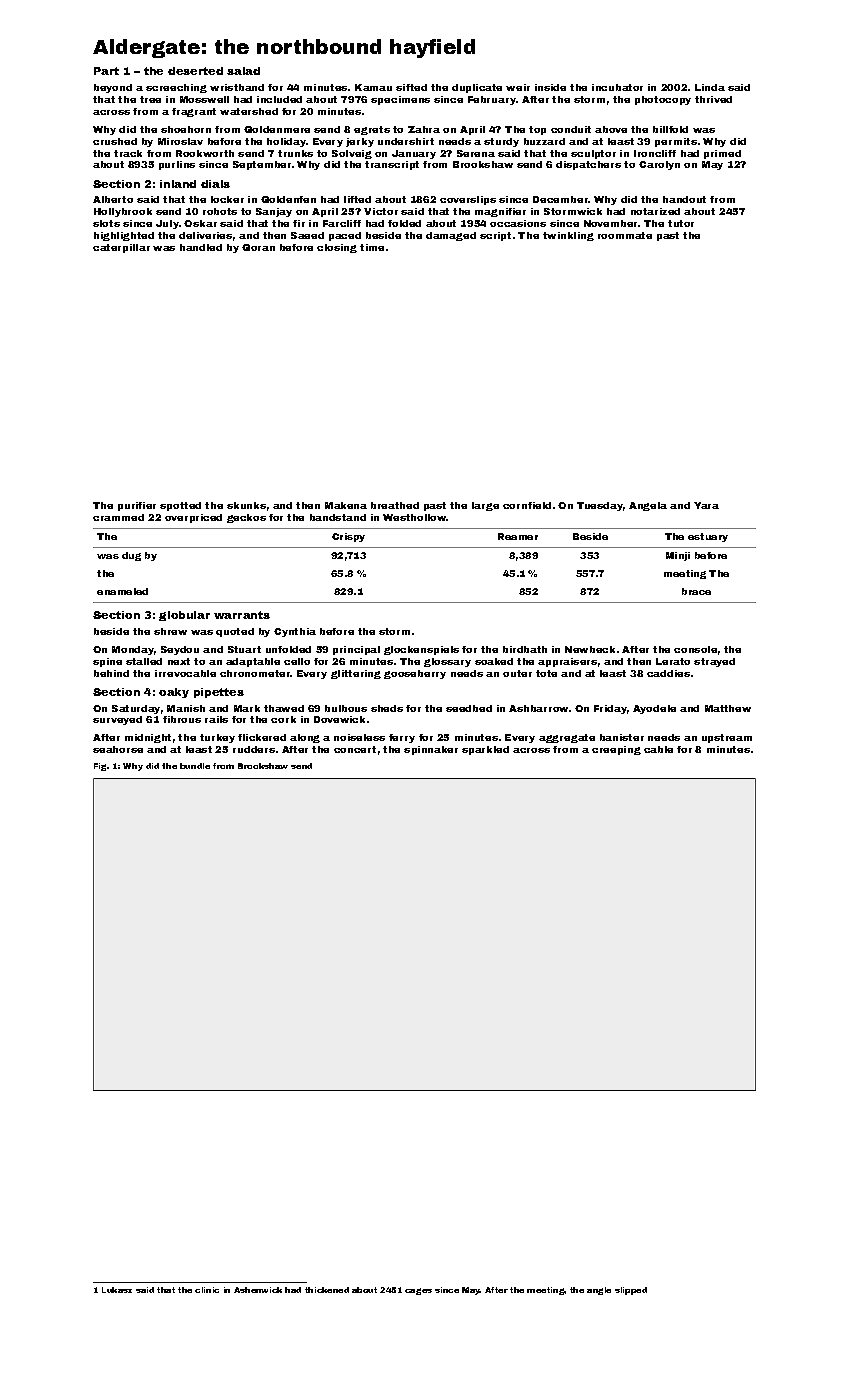 Image resolution: width=849 pixels, height=1400 pixels. What do you see at coordinates (101, 767) in the page?
I see `Fig` at bounding box center [101, 767].
